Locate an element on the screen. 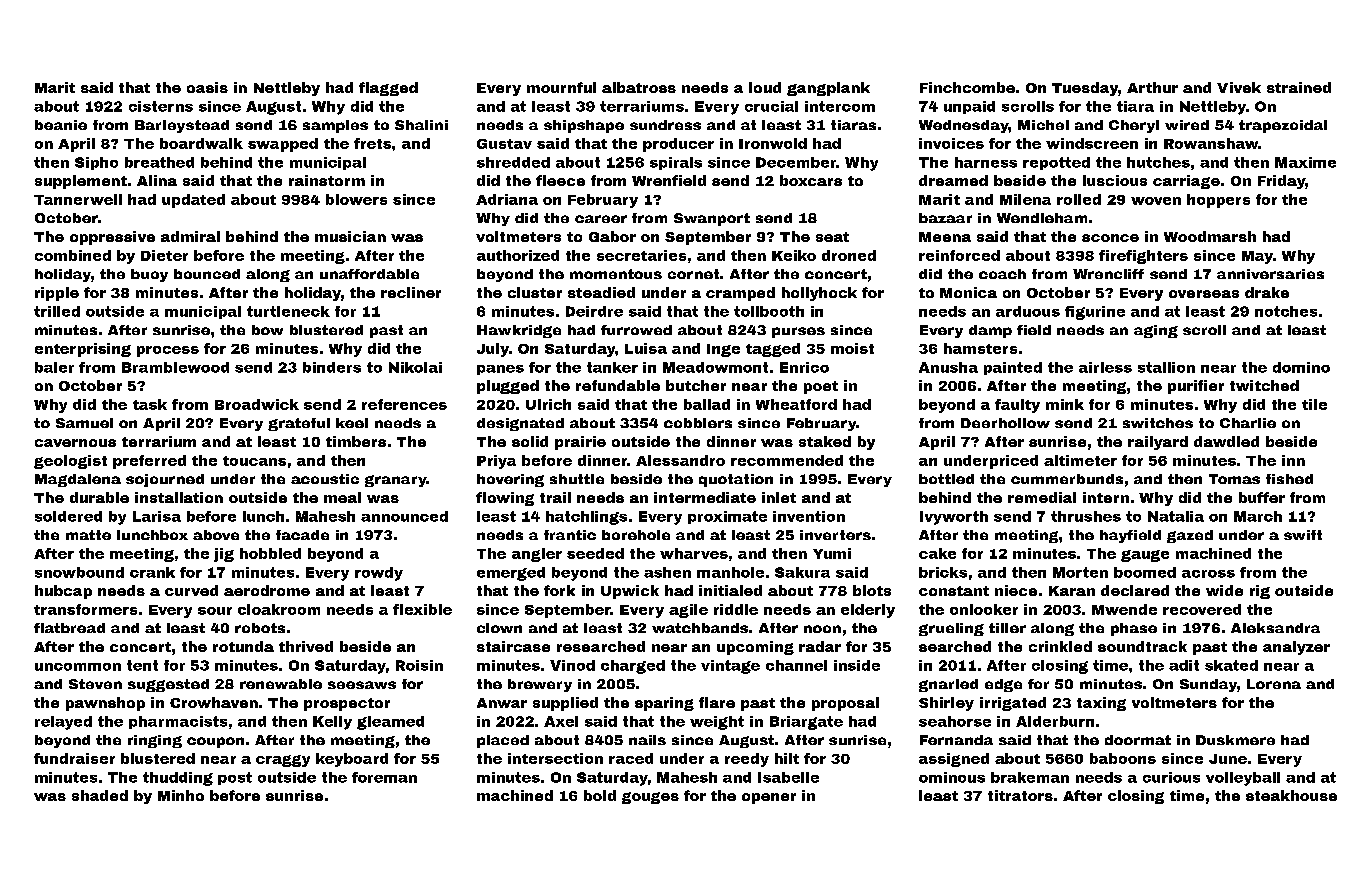 The width and height of the screenshot is (1372, 887). ringing is located at coordinates (155, 741).
